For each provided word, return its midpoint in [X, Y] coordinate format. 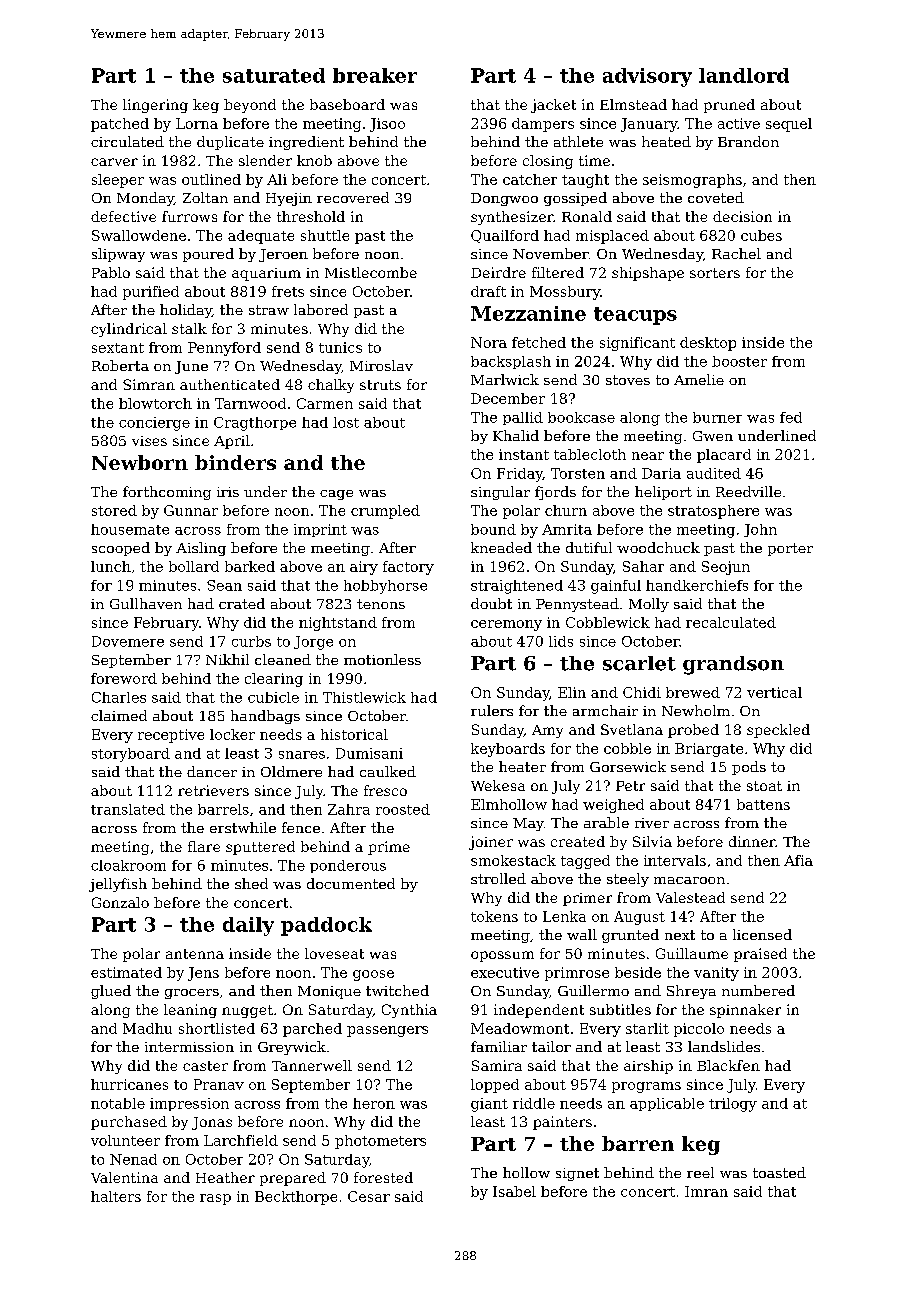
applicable [667, 1104]
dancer [212, 771]
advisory [647, 77]
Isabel [514, 1191]
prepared [293, 1179]
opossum [502, 956]
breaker [375, 75]
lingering [155, 106]
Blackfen [728, 1065]
